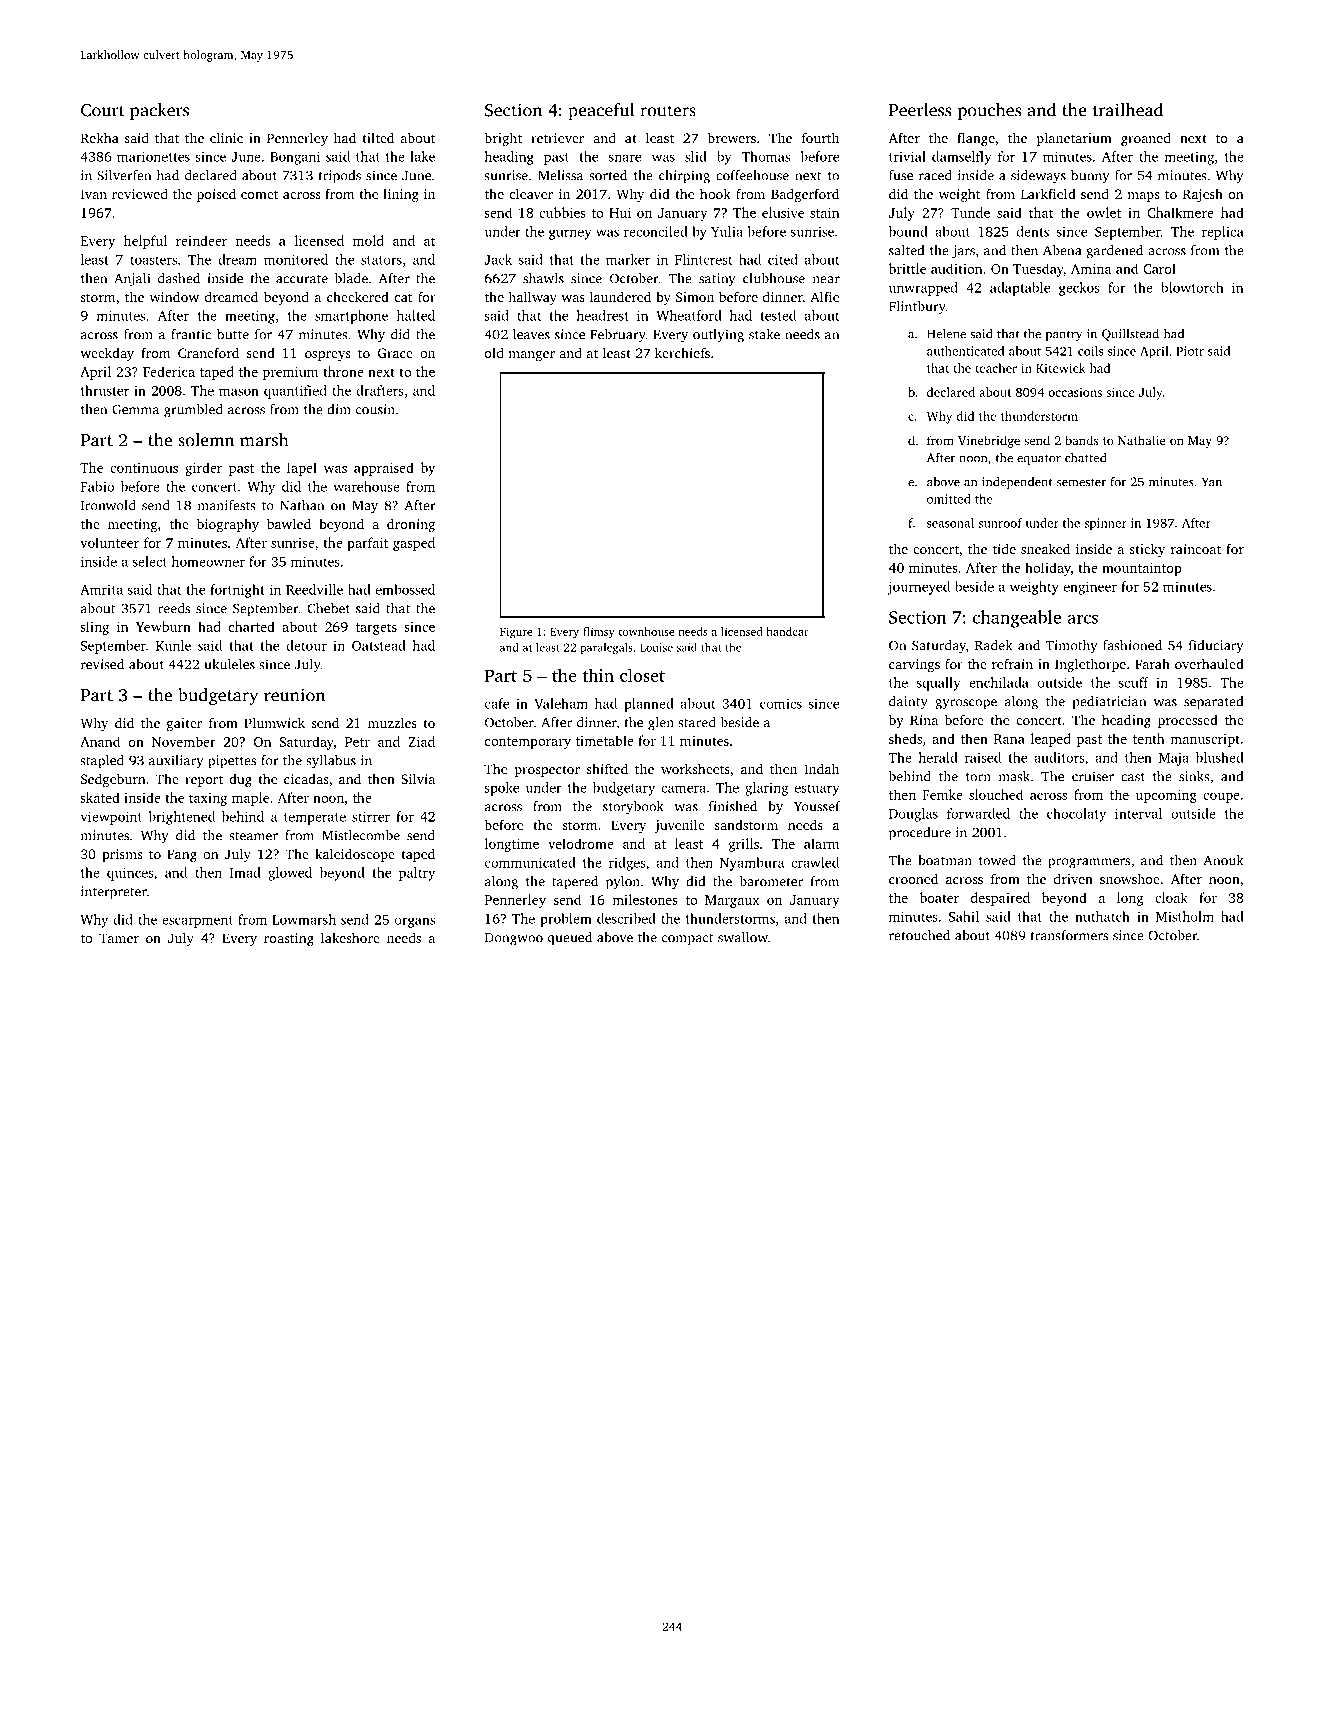 Image resolution: width=1324 pixels, height=1714 pixels. I want to click on trailhead, so click(1128, 110).
